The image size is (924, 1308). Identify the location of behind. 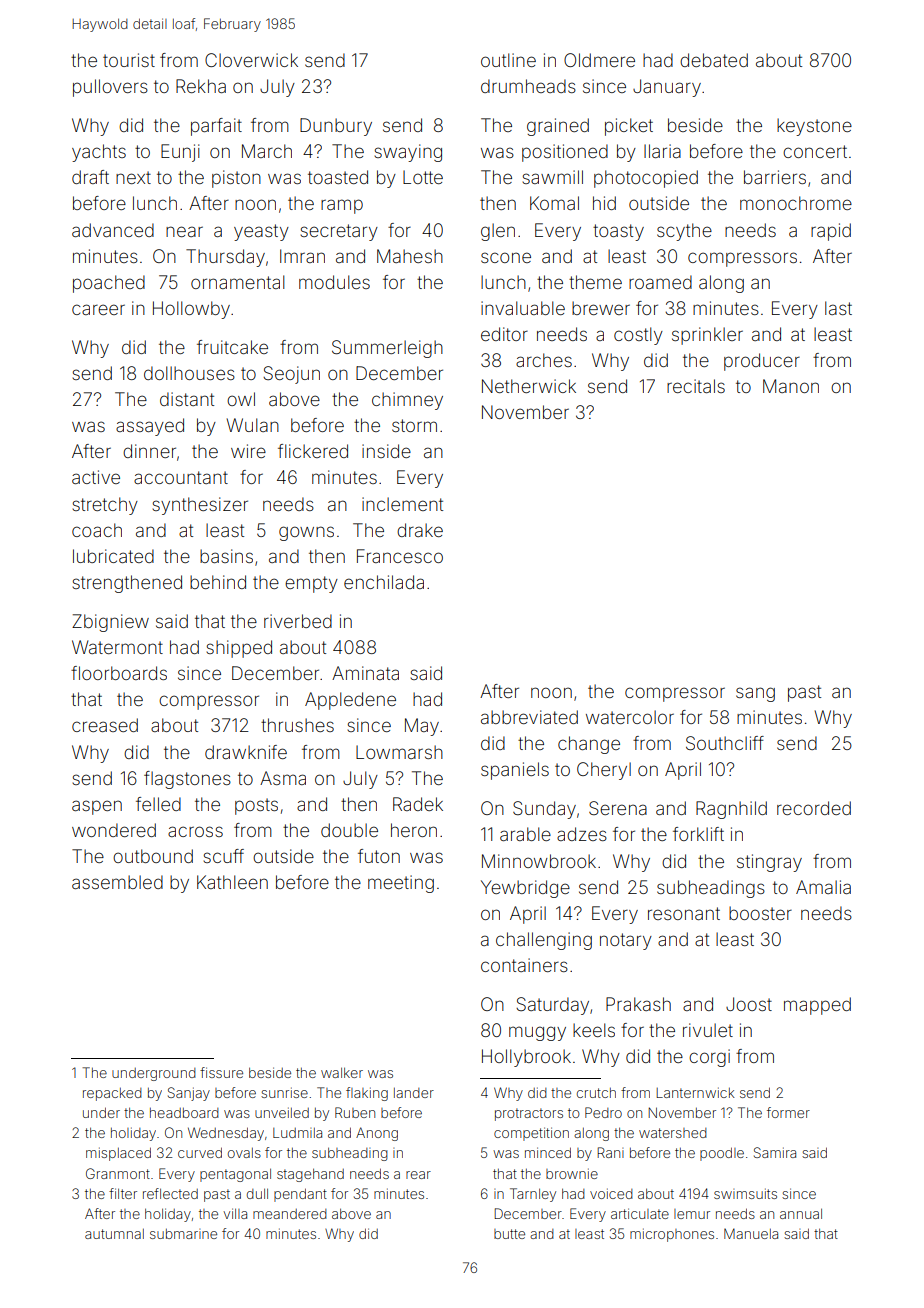
(218, 582).
